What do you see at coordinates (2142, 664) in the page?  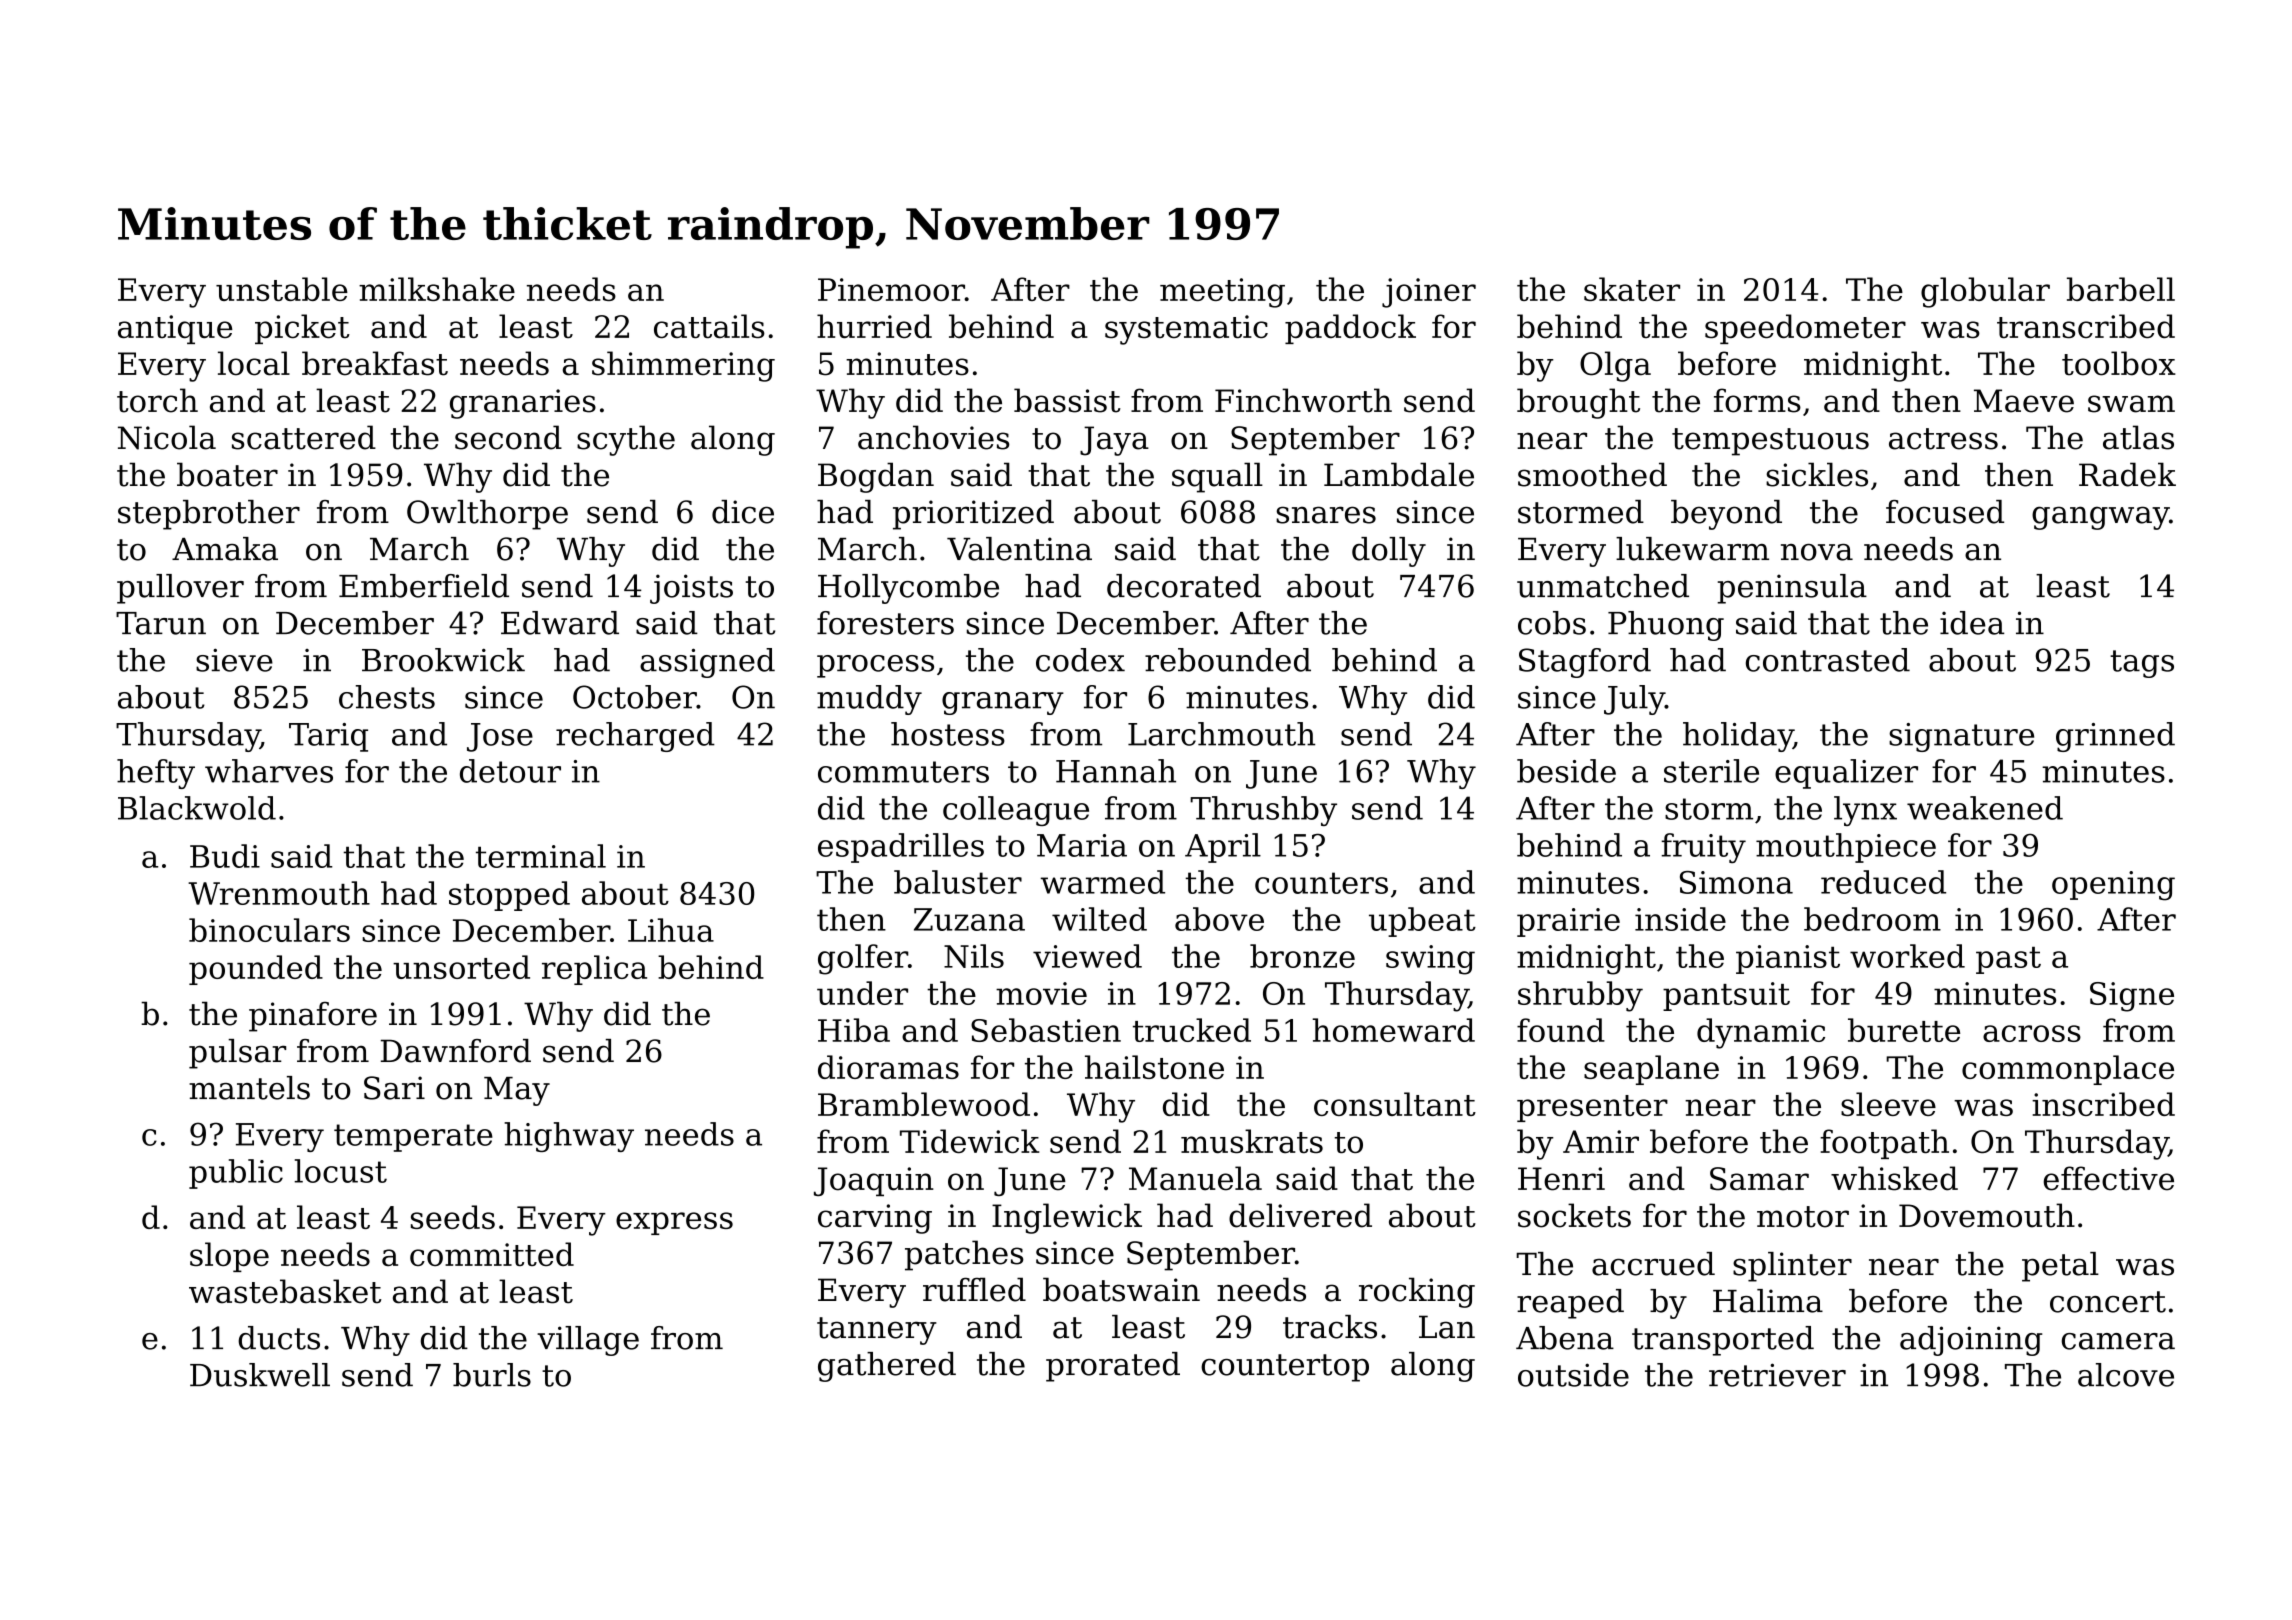 I see `tags` at bounding box center [2142, 664].
